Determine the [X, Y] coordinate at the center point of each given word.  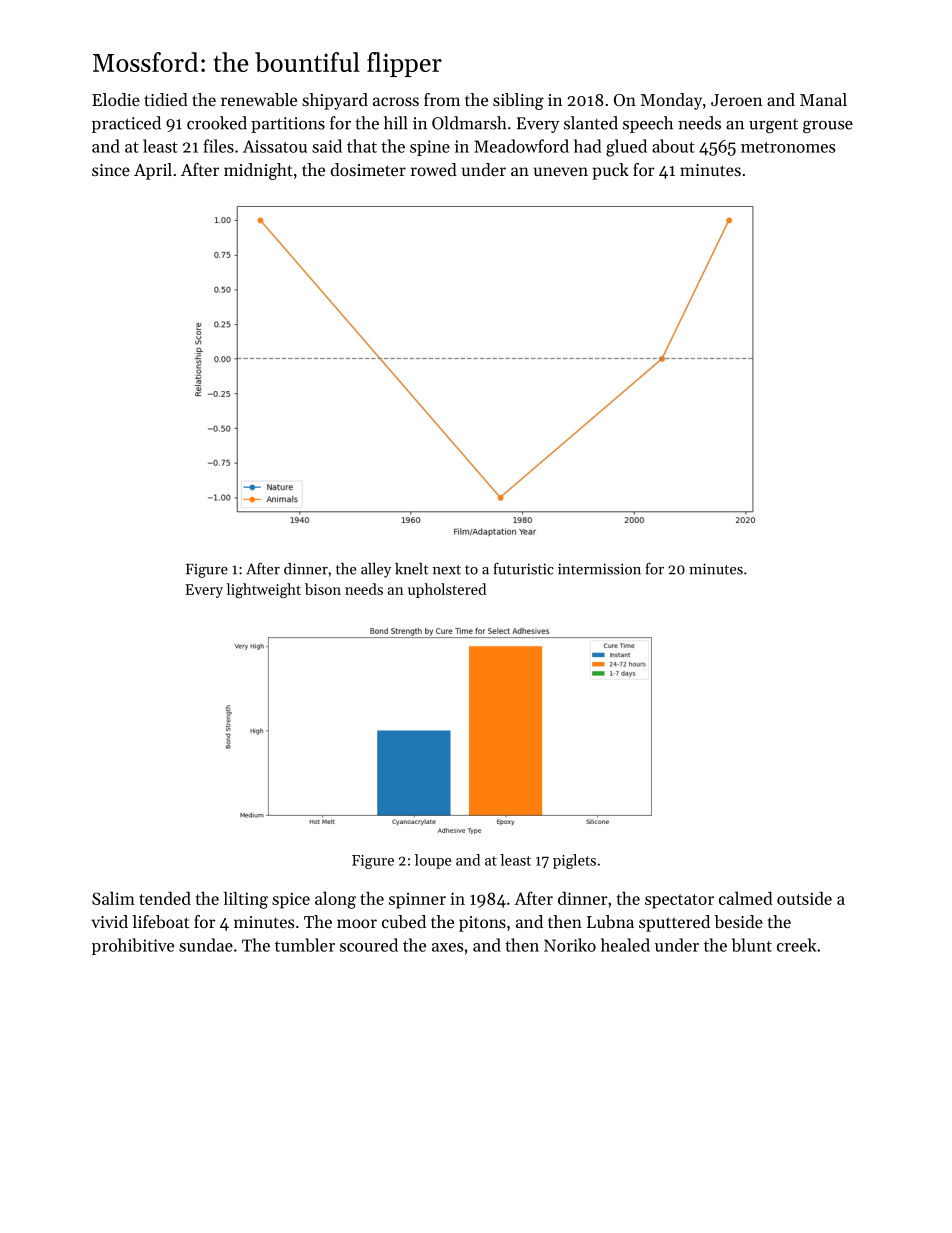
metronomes [788, 147]
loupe [433, 861]
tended [165, 898]
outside [804, 898]
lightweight [263, 591]
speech [648, 124]
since [111, 170]
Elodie [116, 99]
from [442, 99]
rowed [434, 169]
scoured [369, 945]
